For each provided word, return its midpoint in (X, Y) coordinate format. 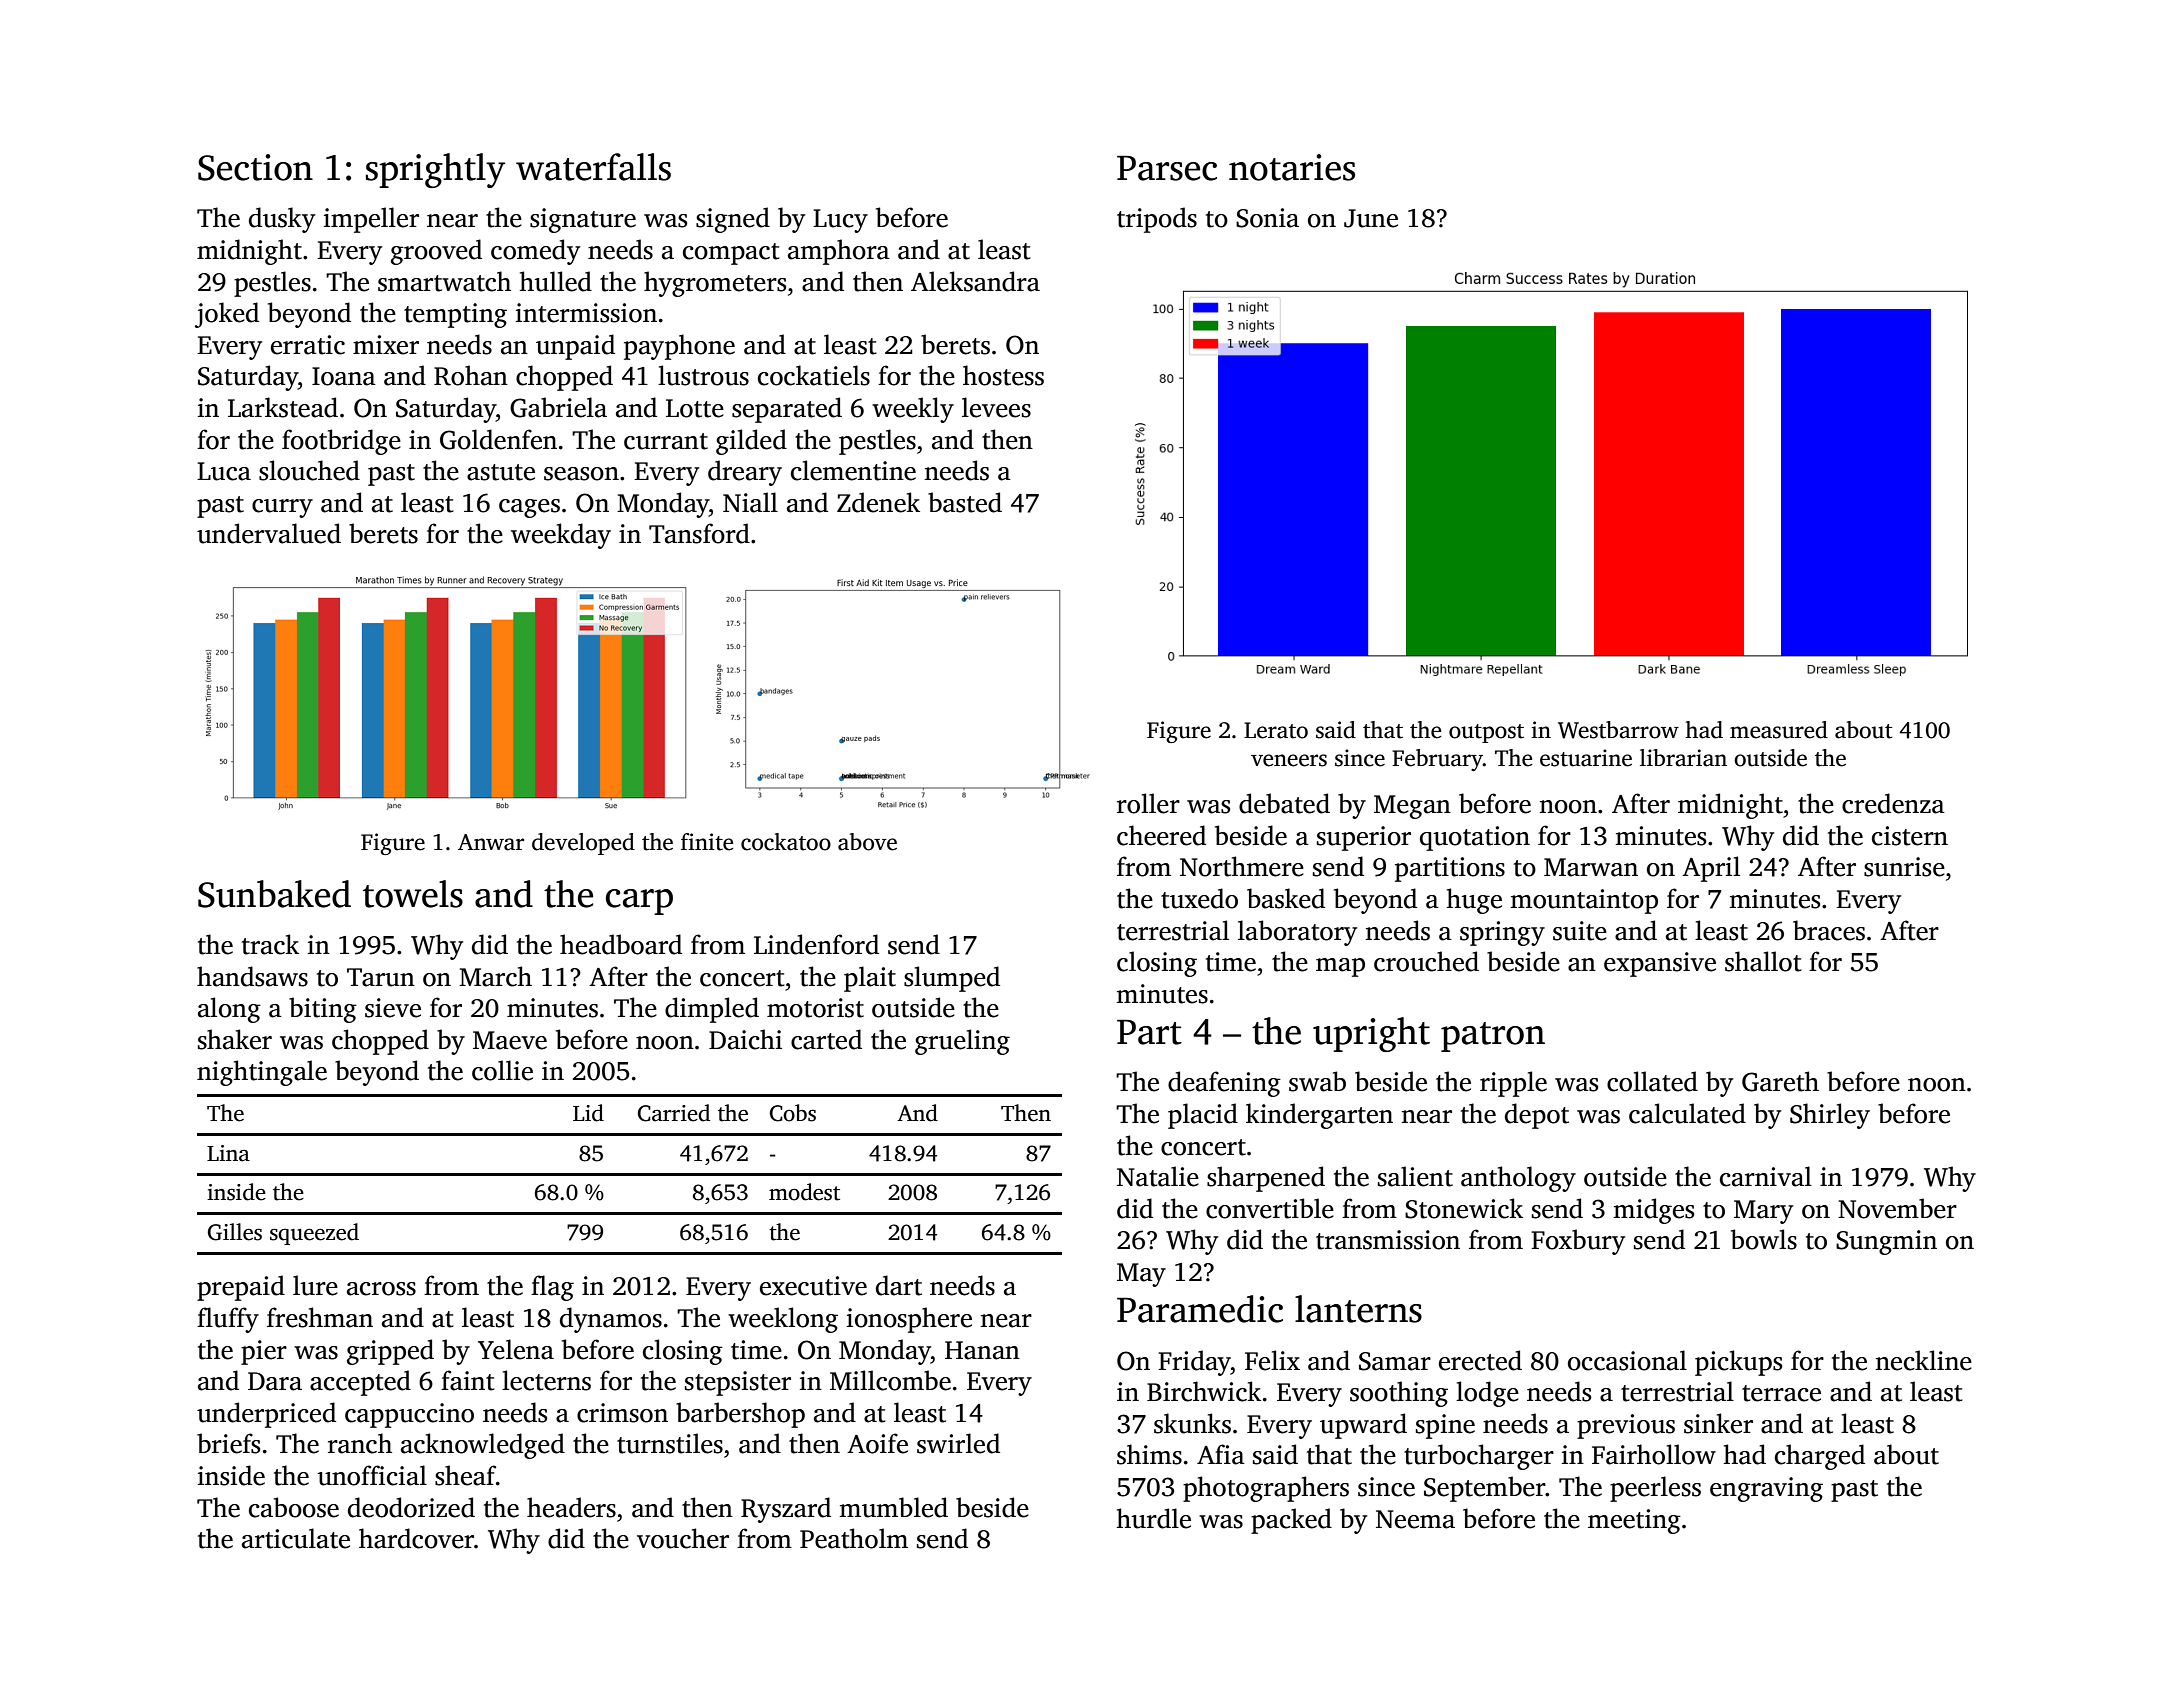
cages (529, 508)
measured (1779, 730)
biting (323, 1010)
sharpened (1266, 1179)
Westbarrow (1618, 730)
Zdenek (878, 502)
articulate (296, 1538)
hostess (1003, 375)
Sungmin (1886, 1242)
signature (583, 220)
